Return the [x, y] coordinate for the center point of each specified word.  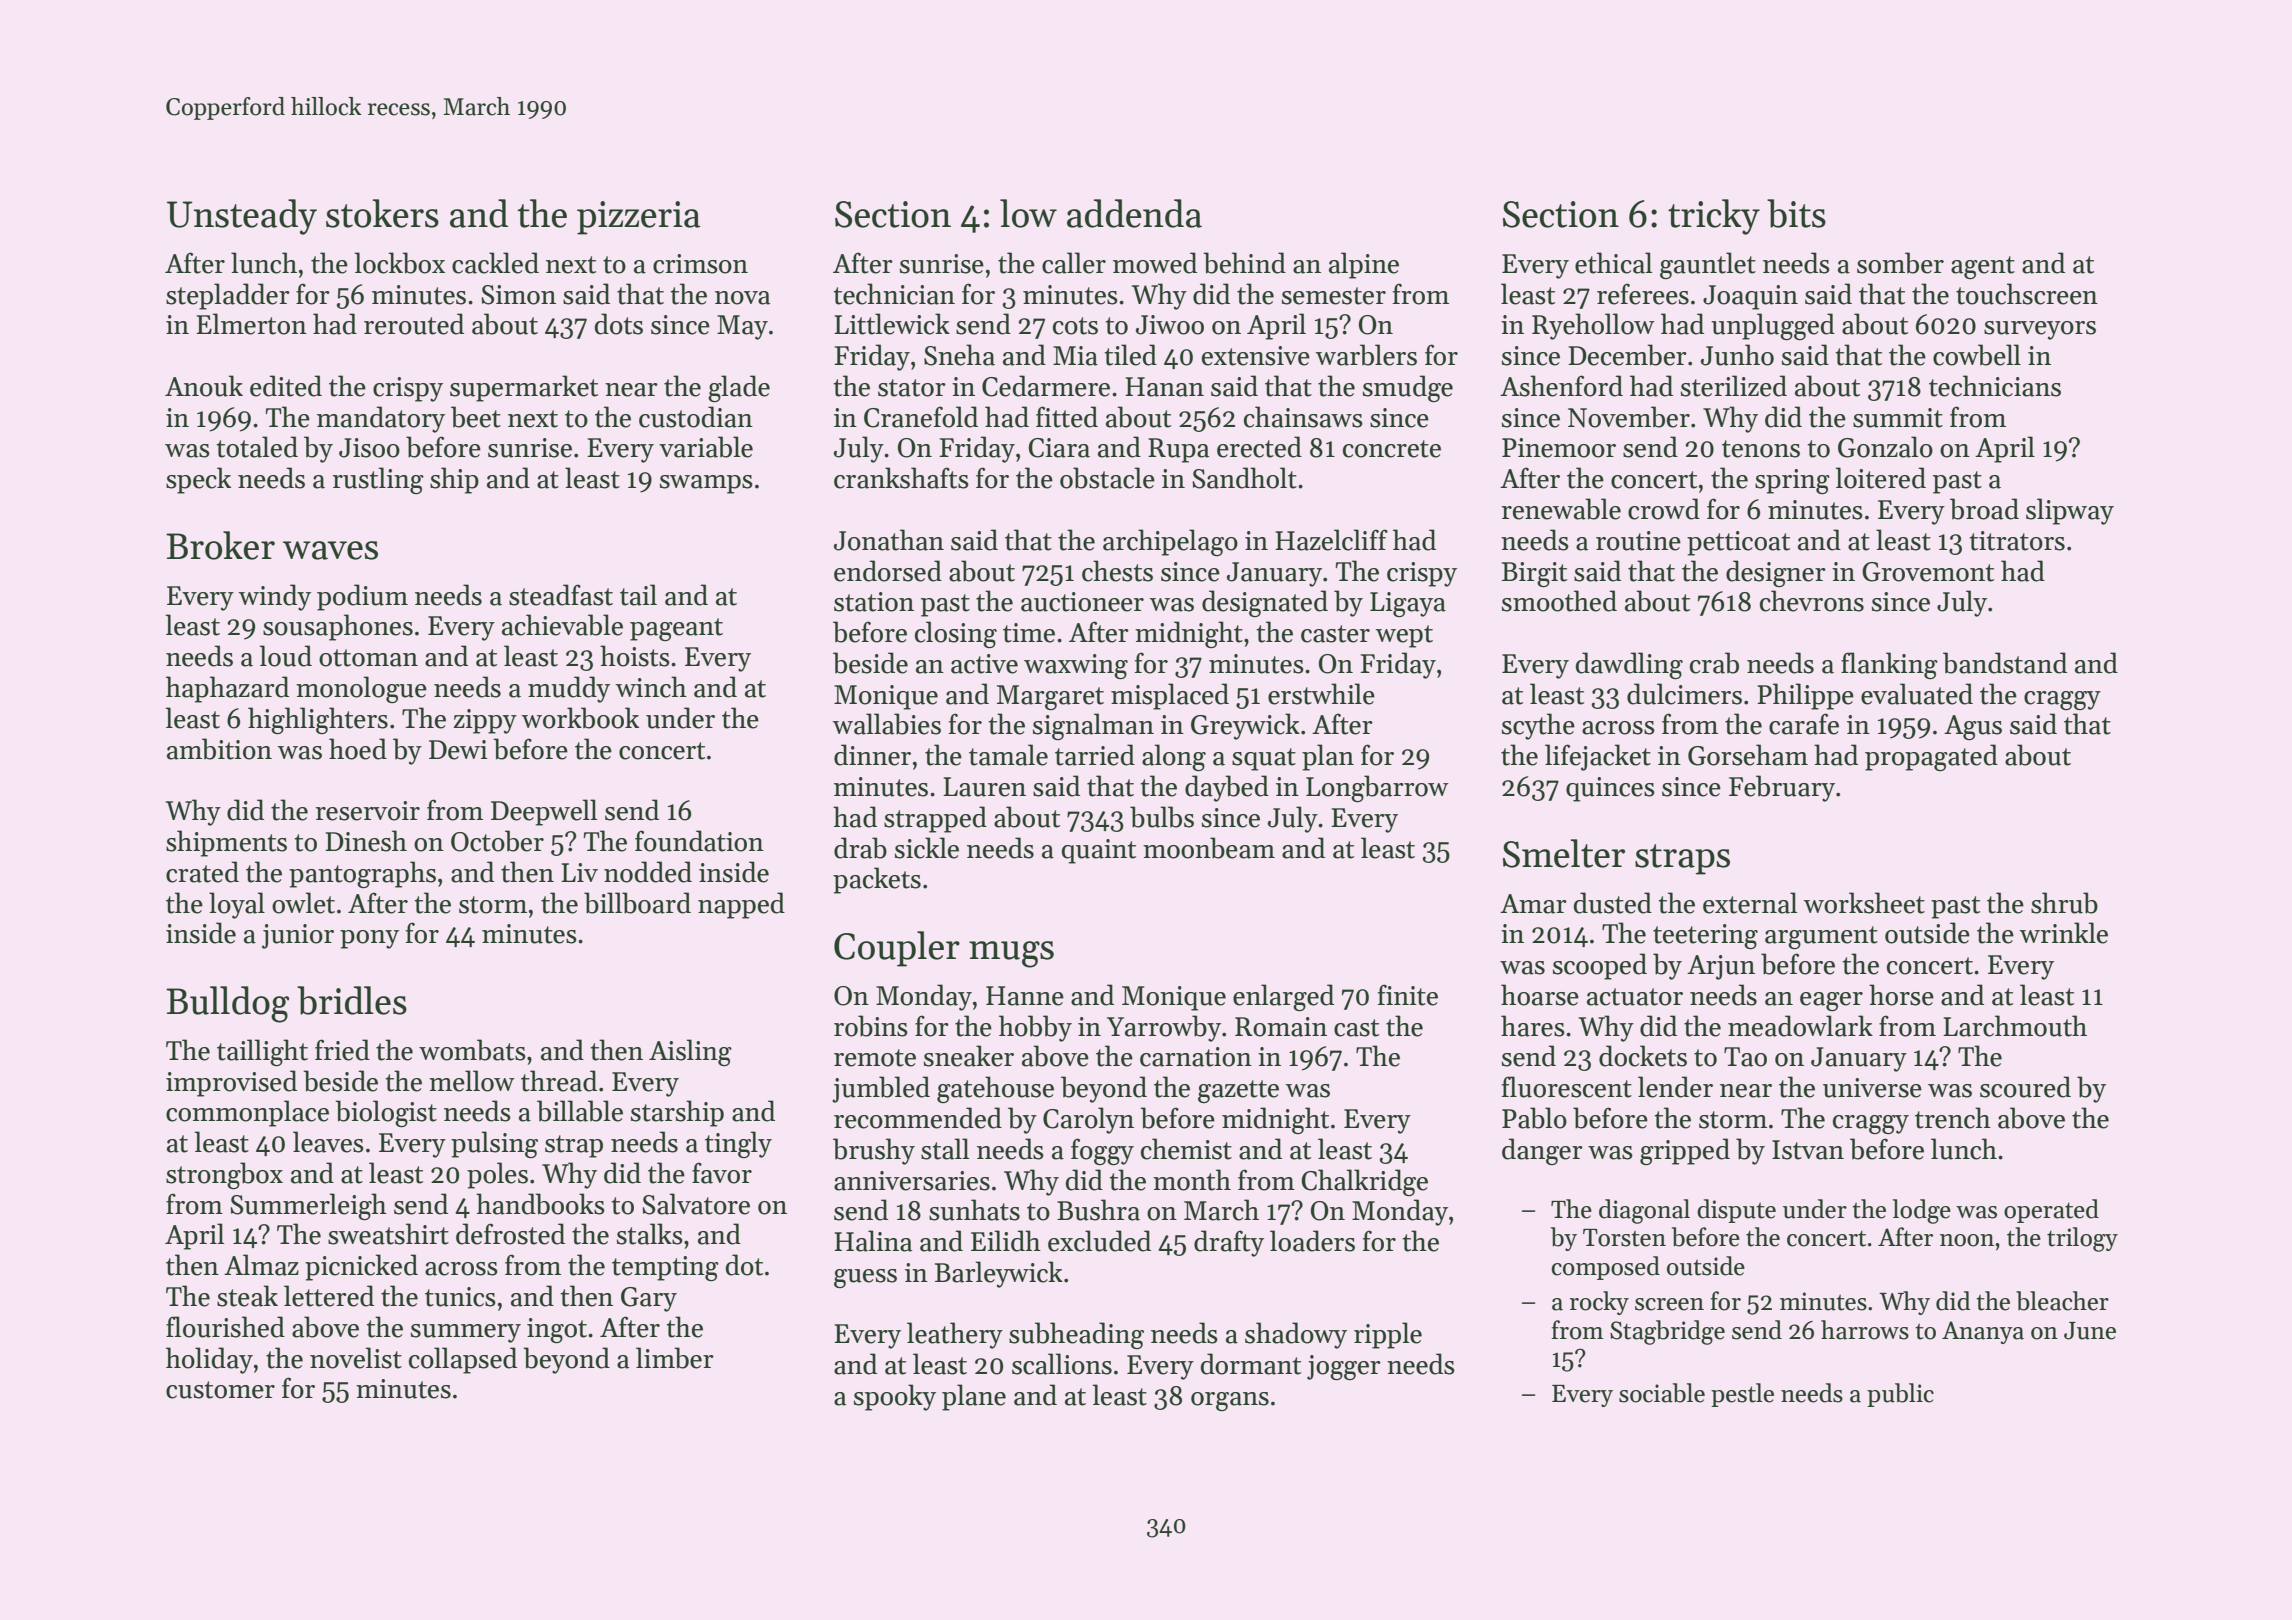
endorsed [888, 571]
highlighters [318, 720]
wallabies [886, 724]
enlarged [1283, 997]
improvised [231, 1083]
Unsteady [242, 217]
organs [1230, 1401]
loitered [1880, 478]
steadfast [561, 595]
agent [1983, 267]
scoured [2025, 1087]
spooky [895, 1397]
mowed [1155, 263]
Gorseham [1748, 755]
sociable [1662, 1393]
